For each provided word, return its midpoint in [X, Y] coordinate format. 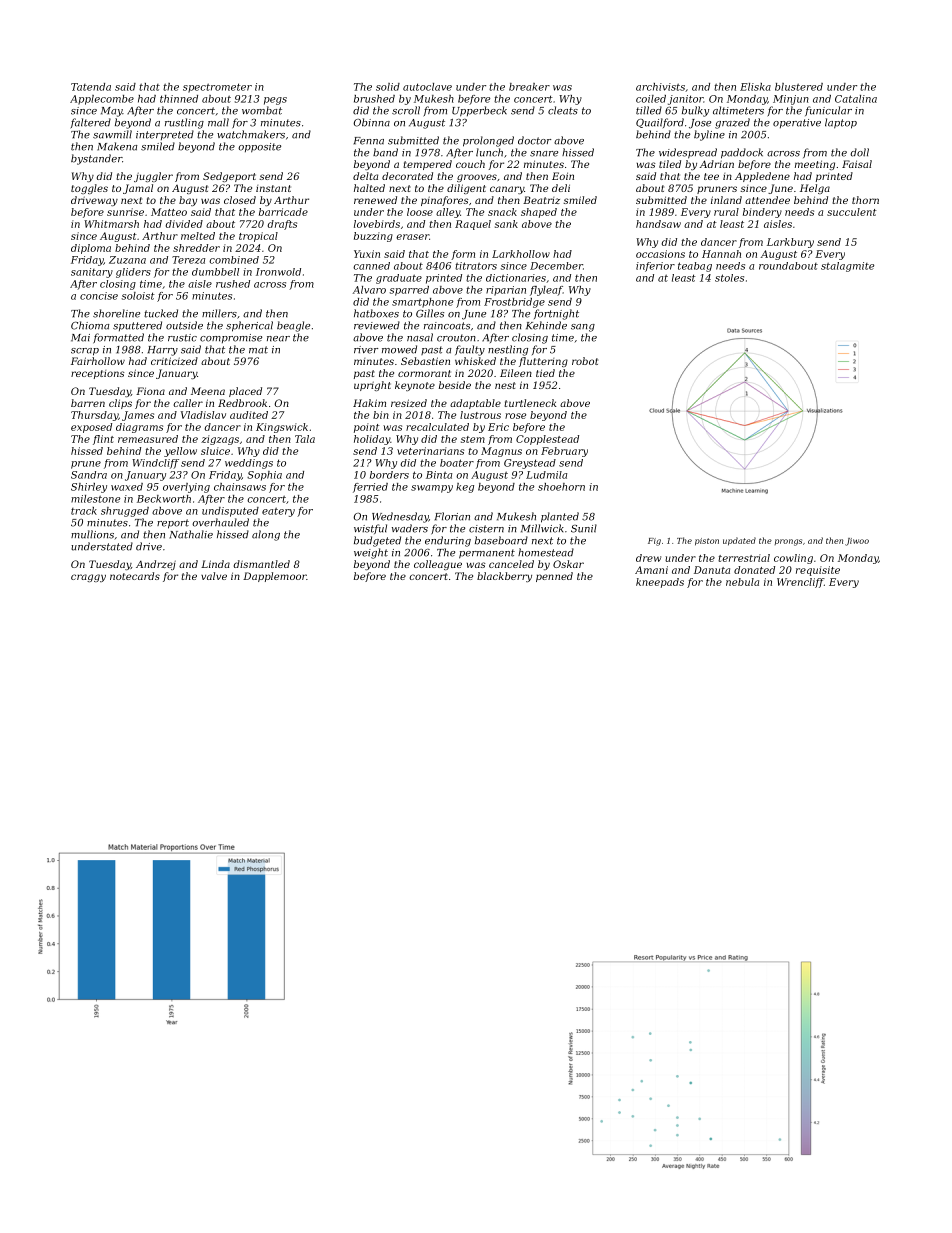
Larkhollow [521, 254]
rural [726, 212]
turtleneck [530, 403]
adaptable [475, 404]
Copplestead [547, 440]
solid [388, 87]
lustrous [480, 415]
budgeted [377, 541]
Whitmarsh [111, 224]
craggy [88, 578]
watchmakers [251, 134]
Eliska [755, 87]
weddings [249, 464]
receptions [98, 374]
